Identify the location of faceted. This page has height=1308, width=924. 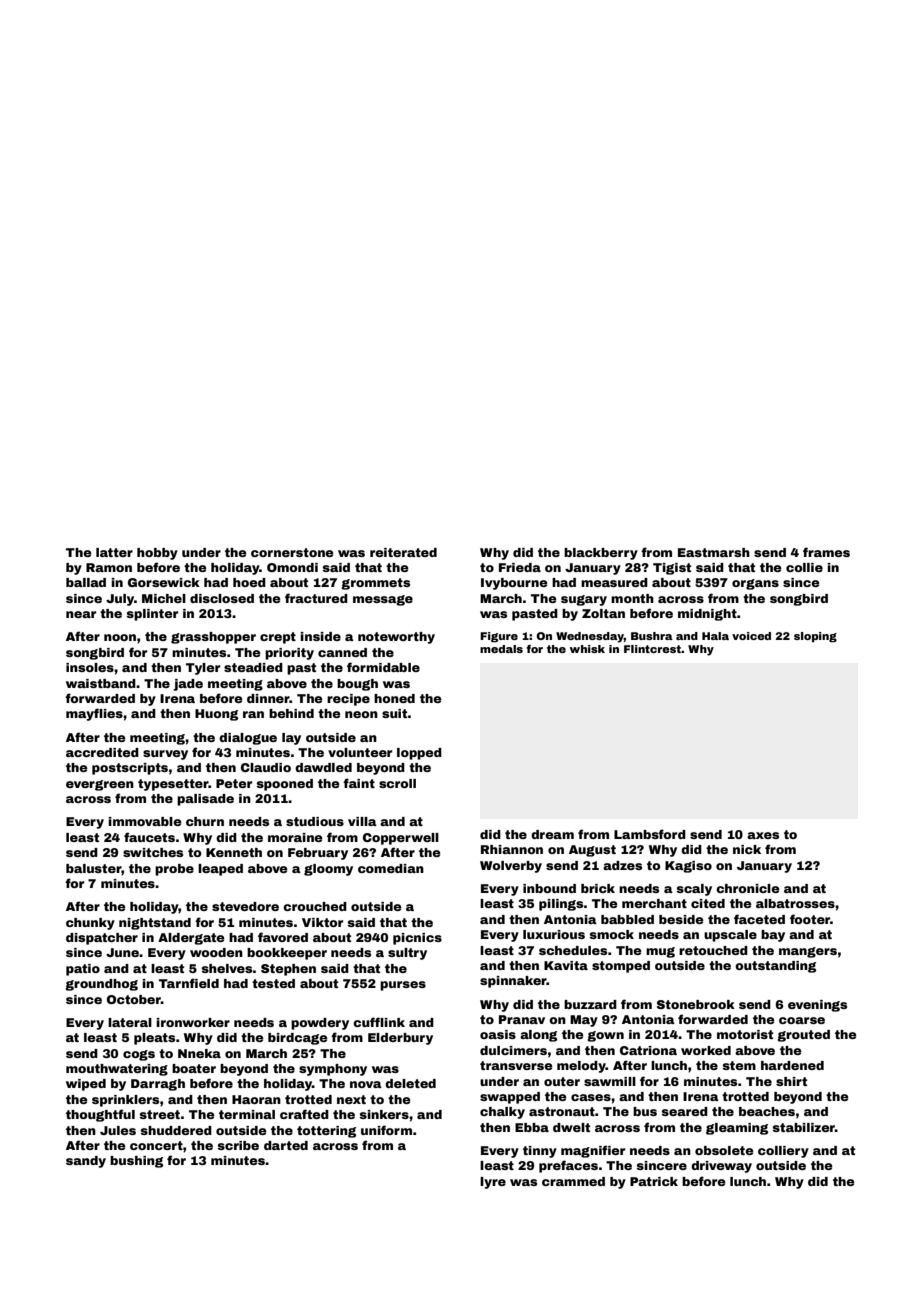
(759, 919).
